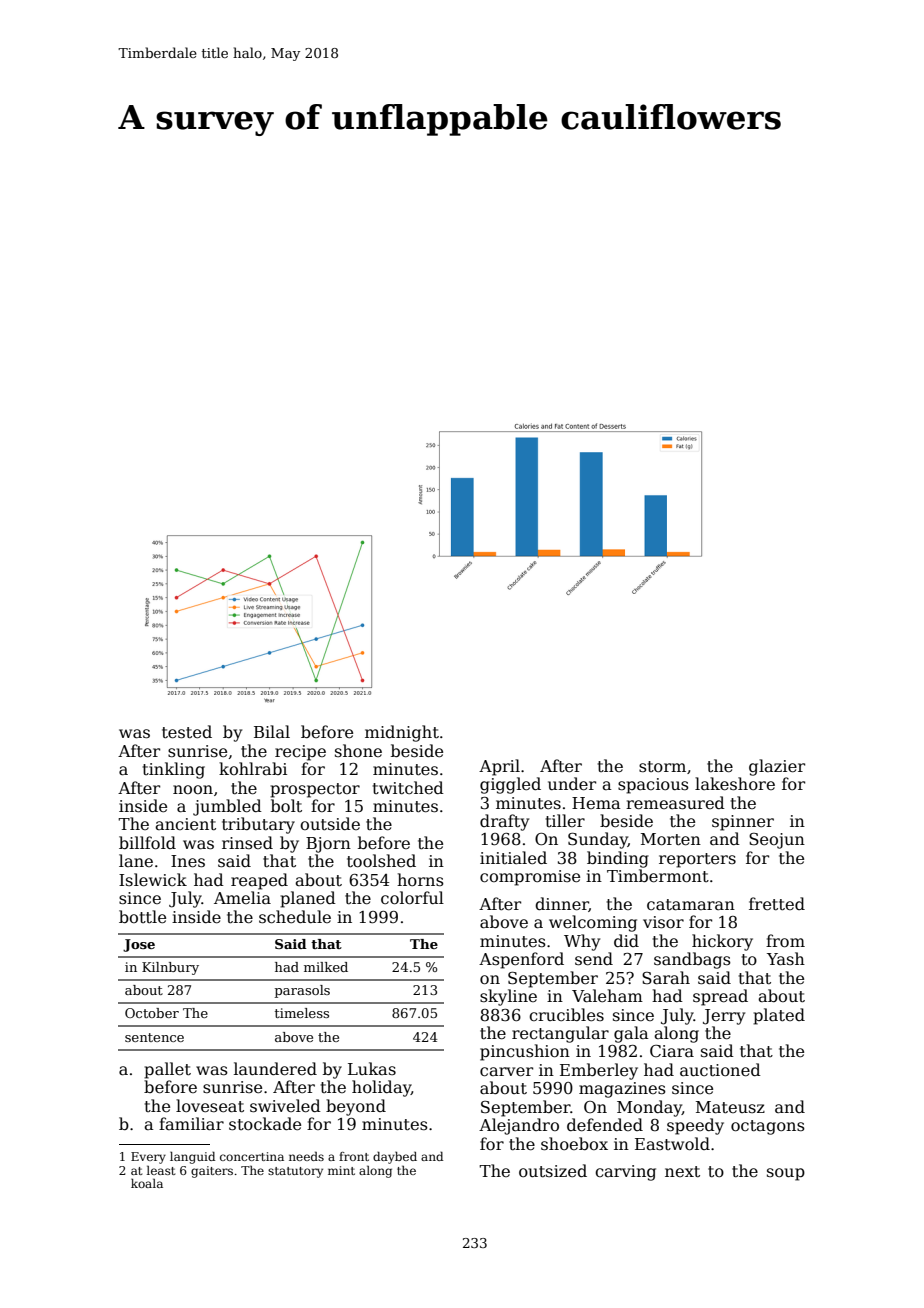 Image resolution: width=924 pixels, height=1308 pixels. I want to click on crucibles, so click(566, 1015).
